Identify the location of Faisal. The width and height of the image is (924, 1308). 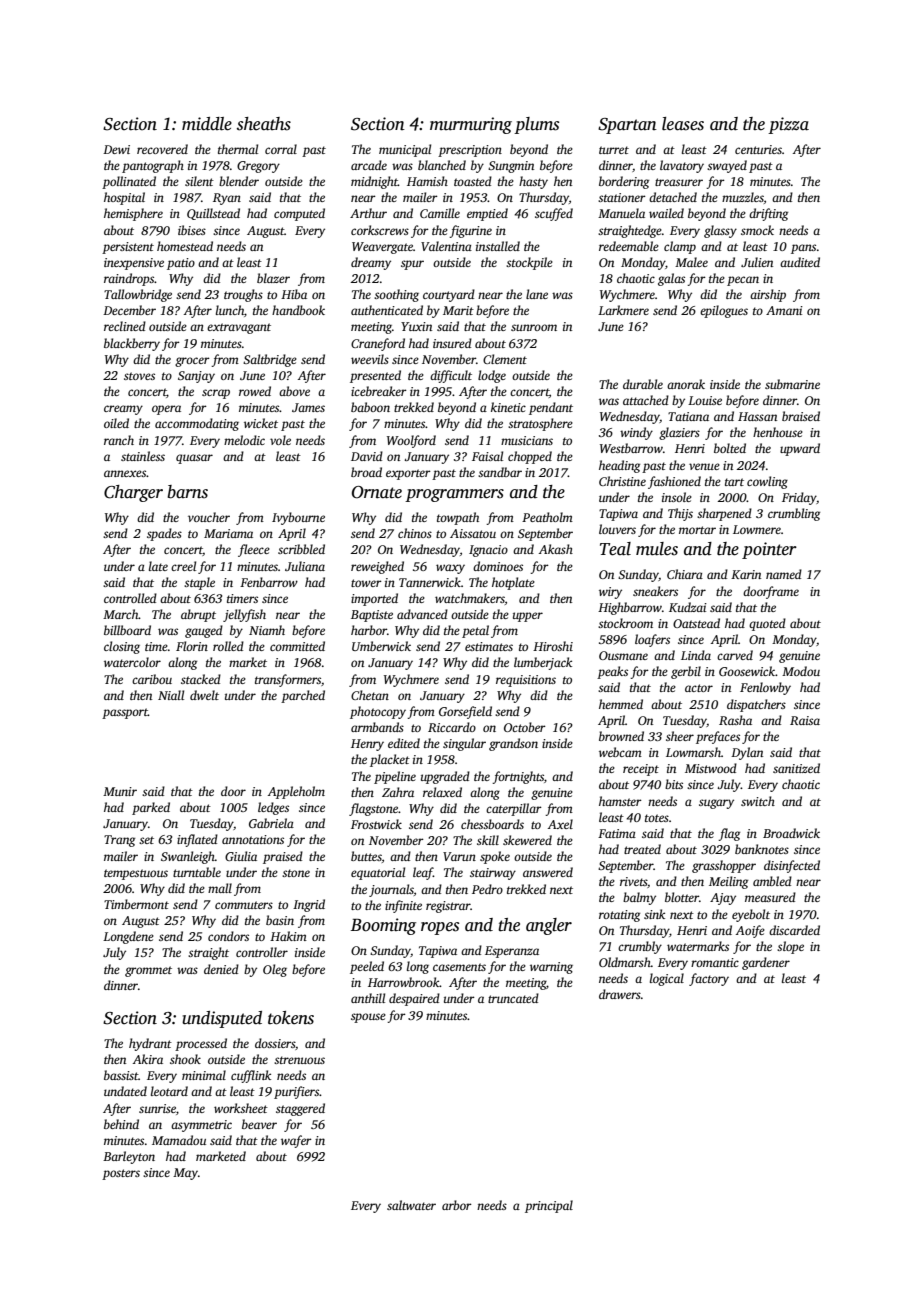
(487, 456).
